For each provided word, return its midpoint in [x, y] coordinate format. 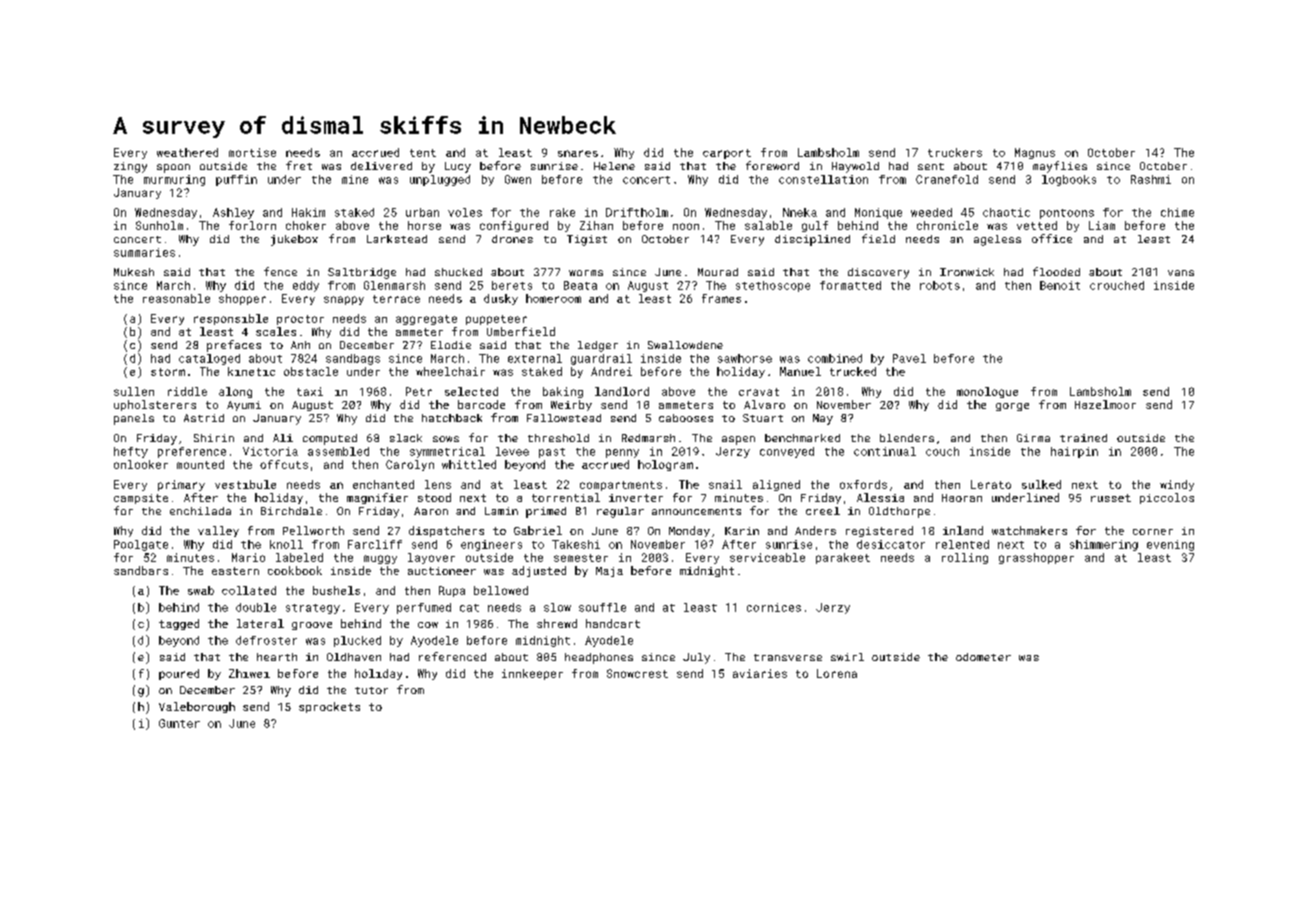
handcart [613, 623]
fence [280, 271]
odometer [983, 657]
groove [312, 626]
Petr [419, 391]
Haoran [962, 498]
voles [465, 212]
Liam [1102, 225]
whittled [469, 464]
